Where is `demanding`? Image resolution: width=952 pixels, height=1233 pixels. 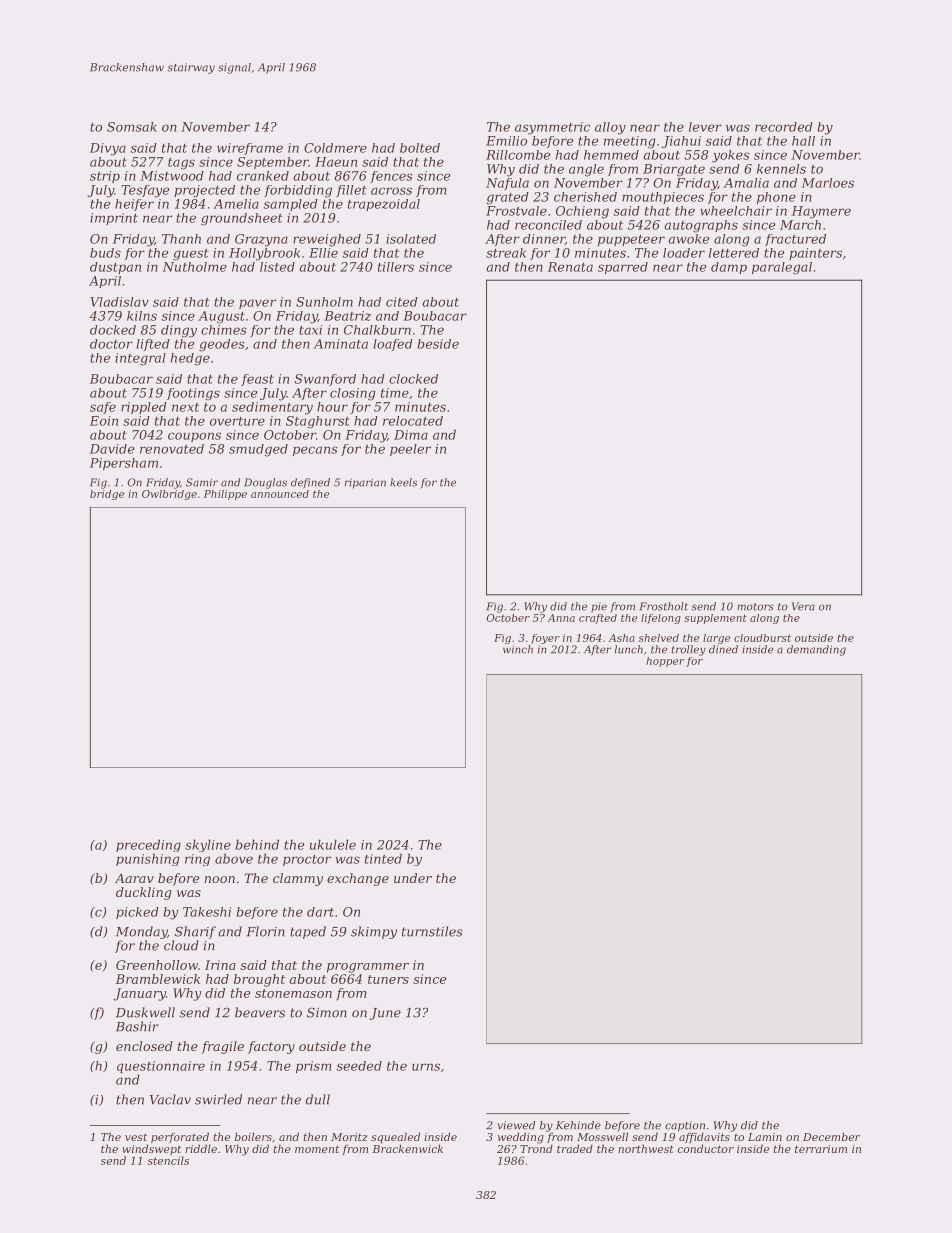 demanding is located at coordinates (816, 650).
